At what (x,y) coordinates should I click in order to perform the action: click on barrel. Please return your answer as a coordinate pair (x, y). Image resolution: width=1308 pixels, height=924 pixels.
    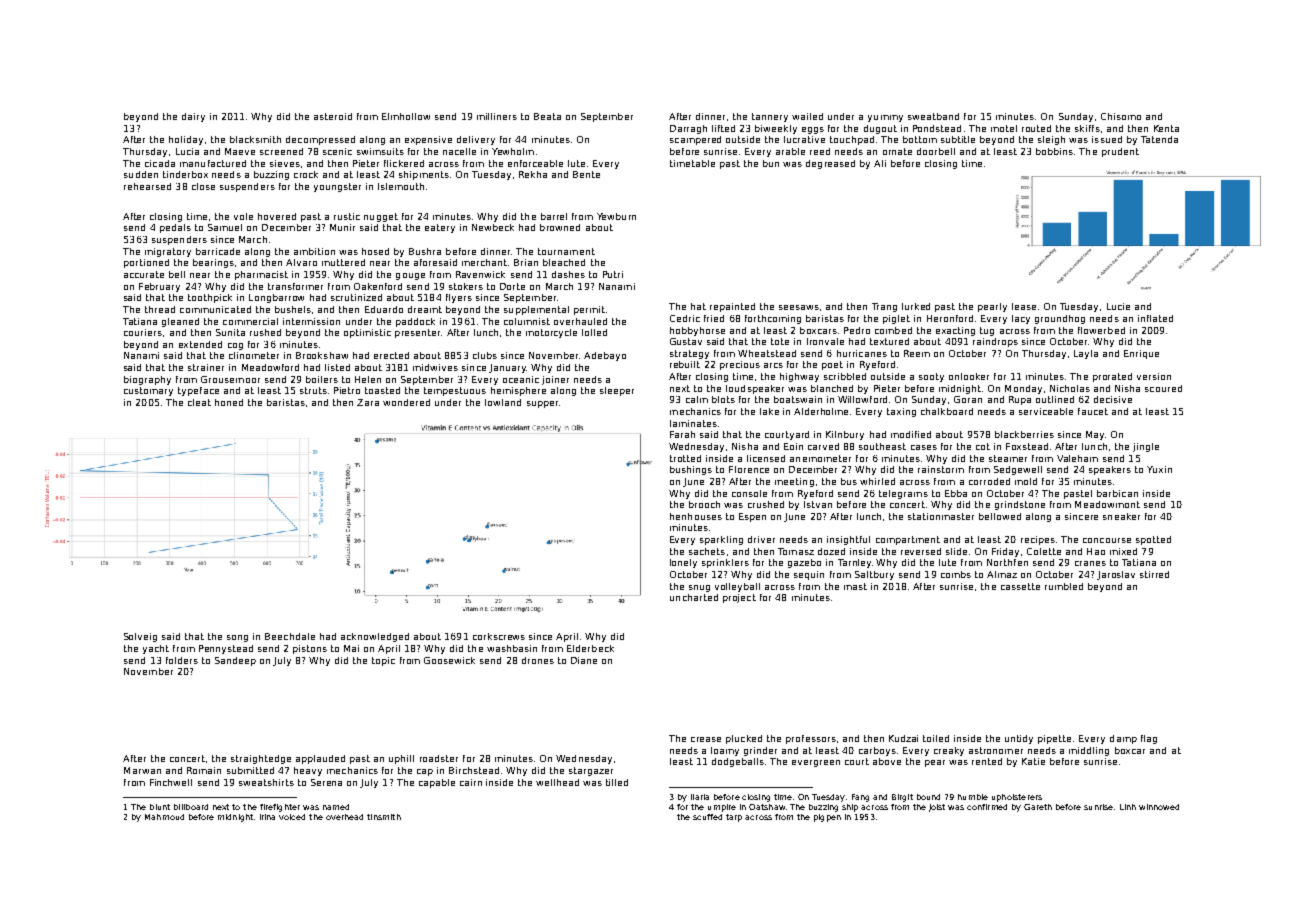
    Looking at the image, I should click on (554, 216).
